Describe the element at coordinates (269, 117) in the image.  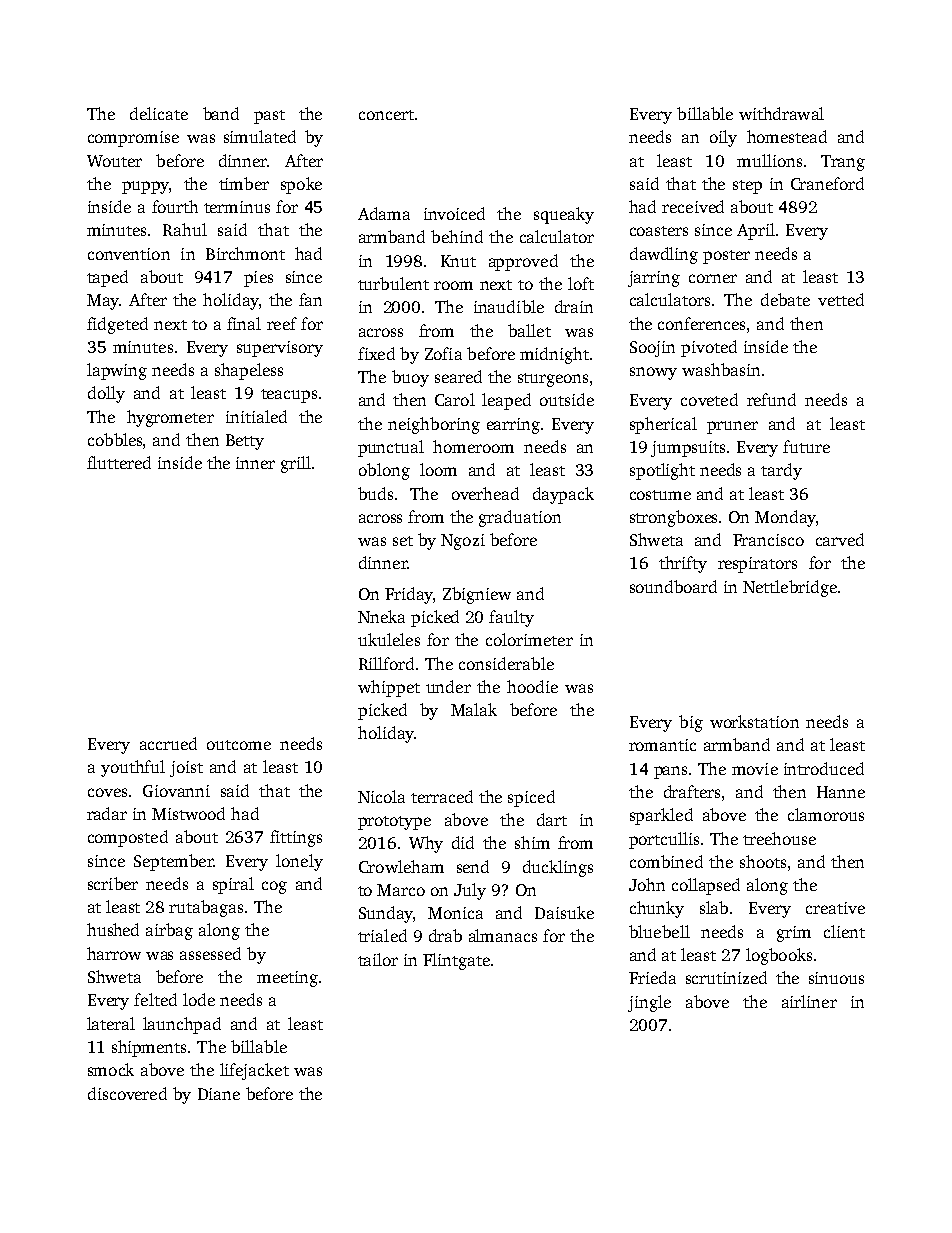
I see `past` at that location.
